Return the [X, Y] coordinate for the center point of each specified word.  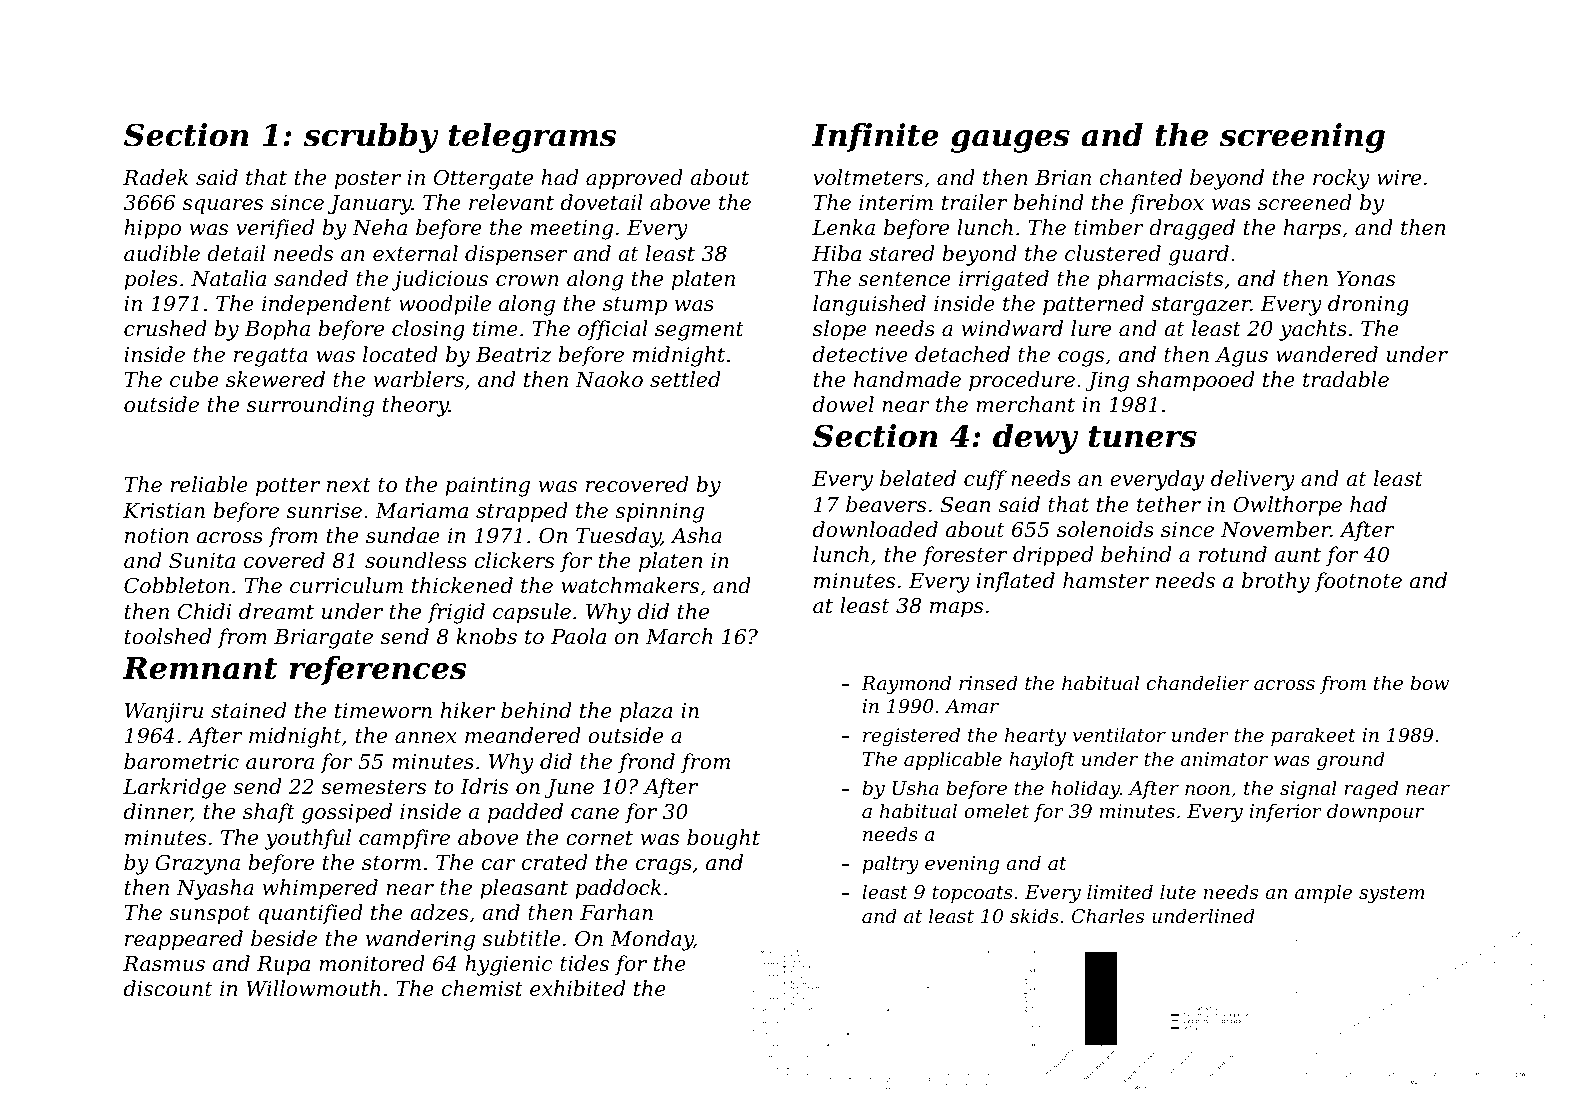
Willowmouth [313, 988]
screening [1302, 138]
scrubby [371, 138]
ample [1323, 893]
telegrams [532, 138]
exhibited [577, 988]
